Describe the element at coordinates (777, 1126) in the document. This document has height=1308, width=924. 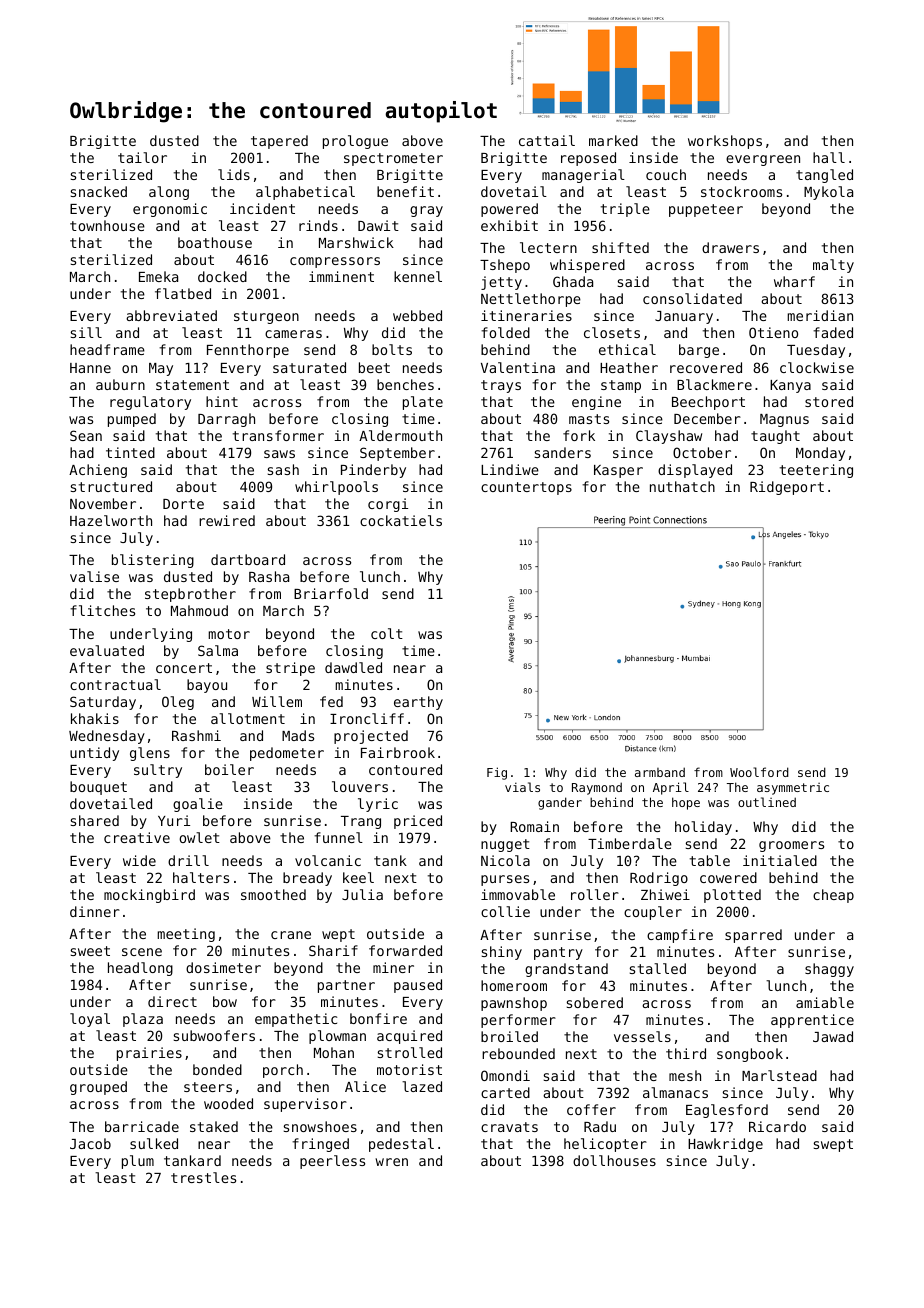
I see `Ricardo` at that location.
